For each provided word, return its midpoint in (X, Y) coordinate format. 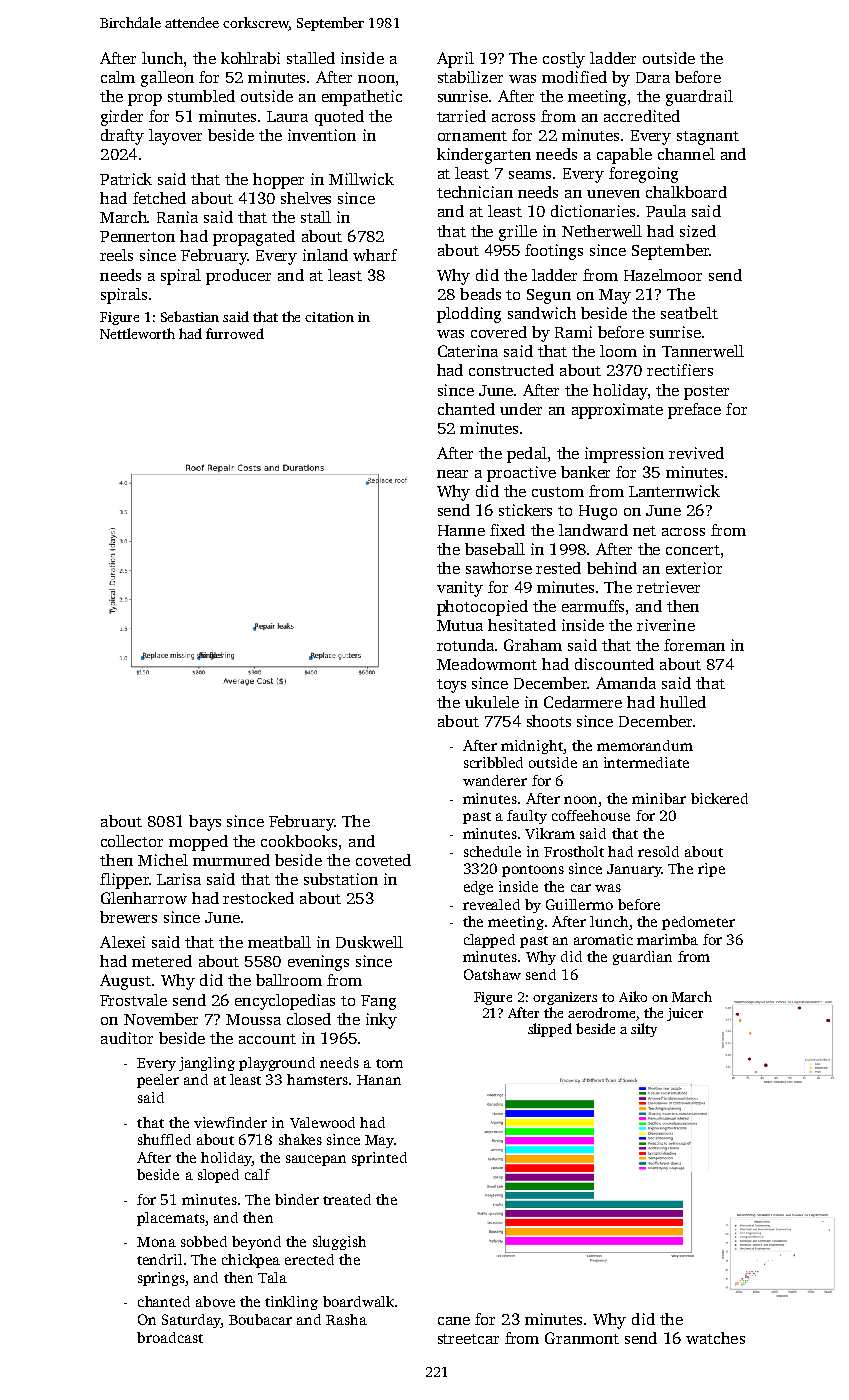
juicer (685, 1014)
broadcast (170, 1337)
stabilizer (470, 77)
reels (116, 255)
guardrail (699, 98)
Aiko (633, 996)
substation (341, 879)
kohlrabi (250, 58)
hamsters (317, 1079)
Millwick (361, 179)
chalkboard (686, 192)
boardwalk (358, 1301)
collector (132, 841)
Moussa (253, 1019)
